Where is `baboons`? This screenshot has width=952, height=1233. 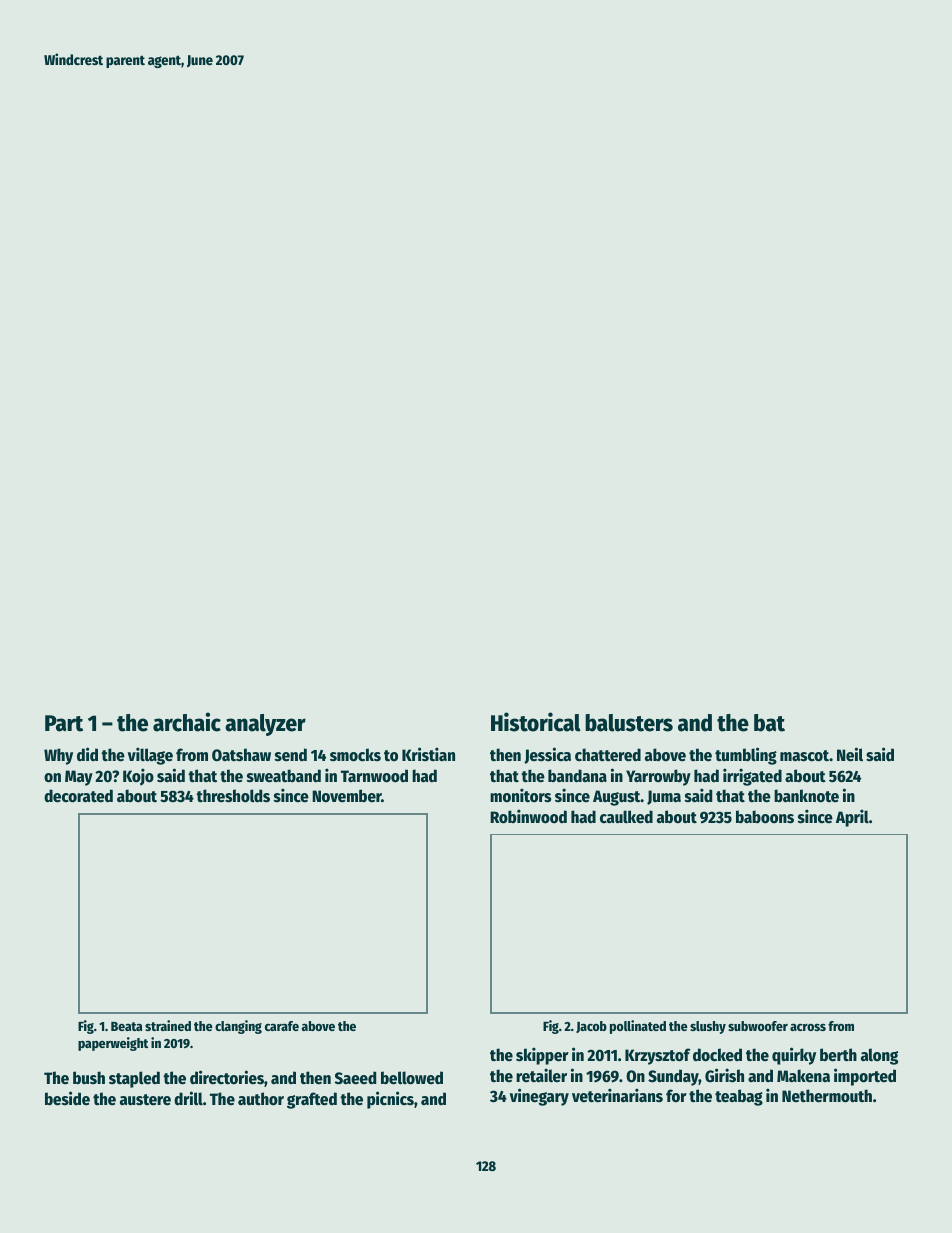
baboons is located at coordinates (765, 817).
